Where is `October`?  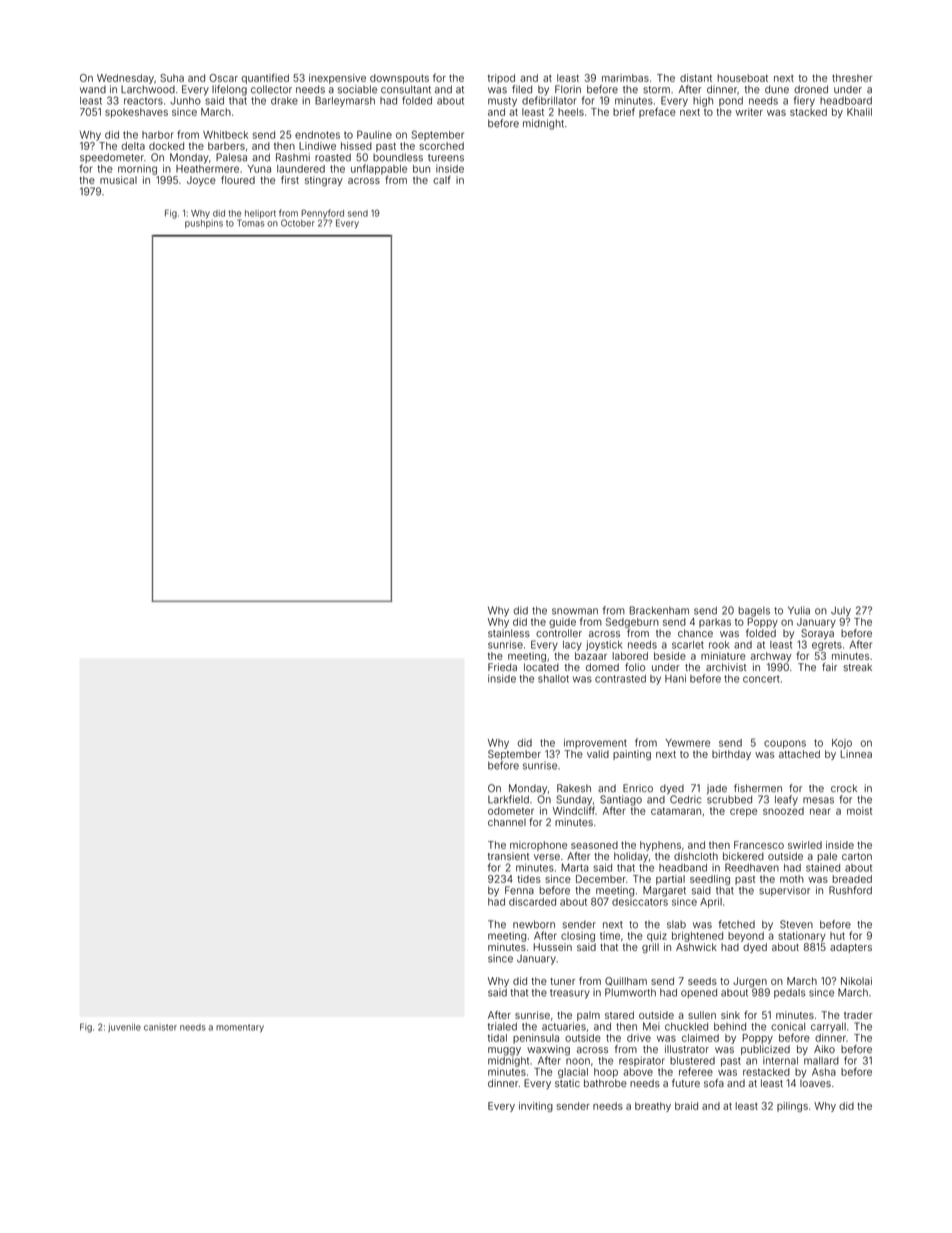
October is located at coordinates (298, 223).
